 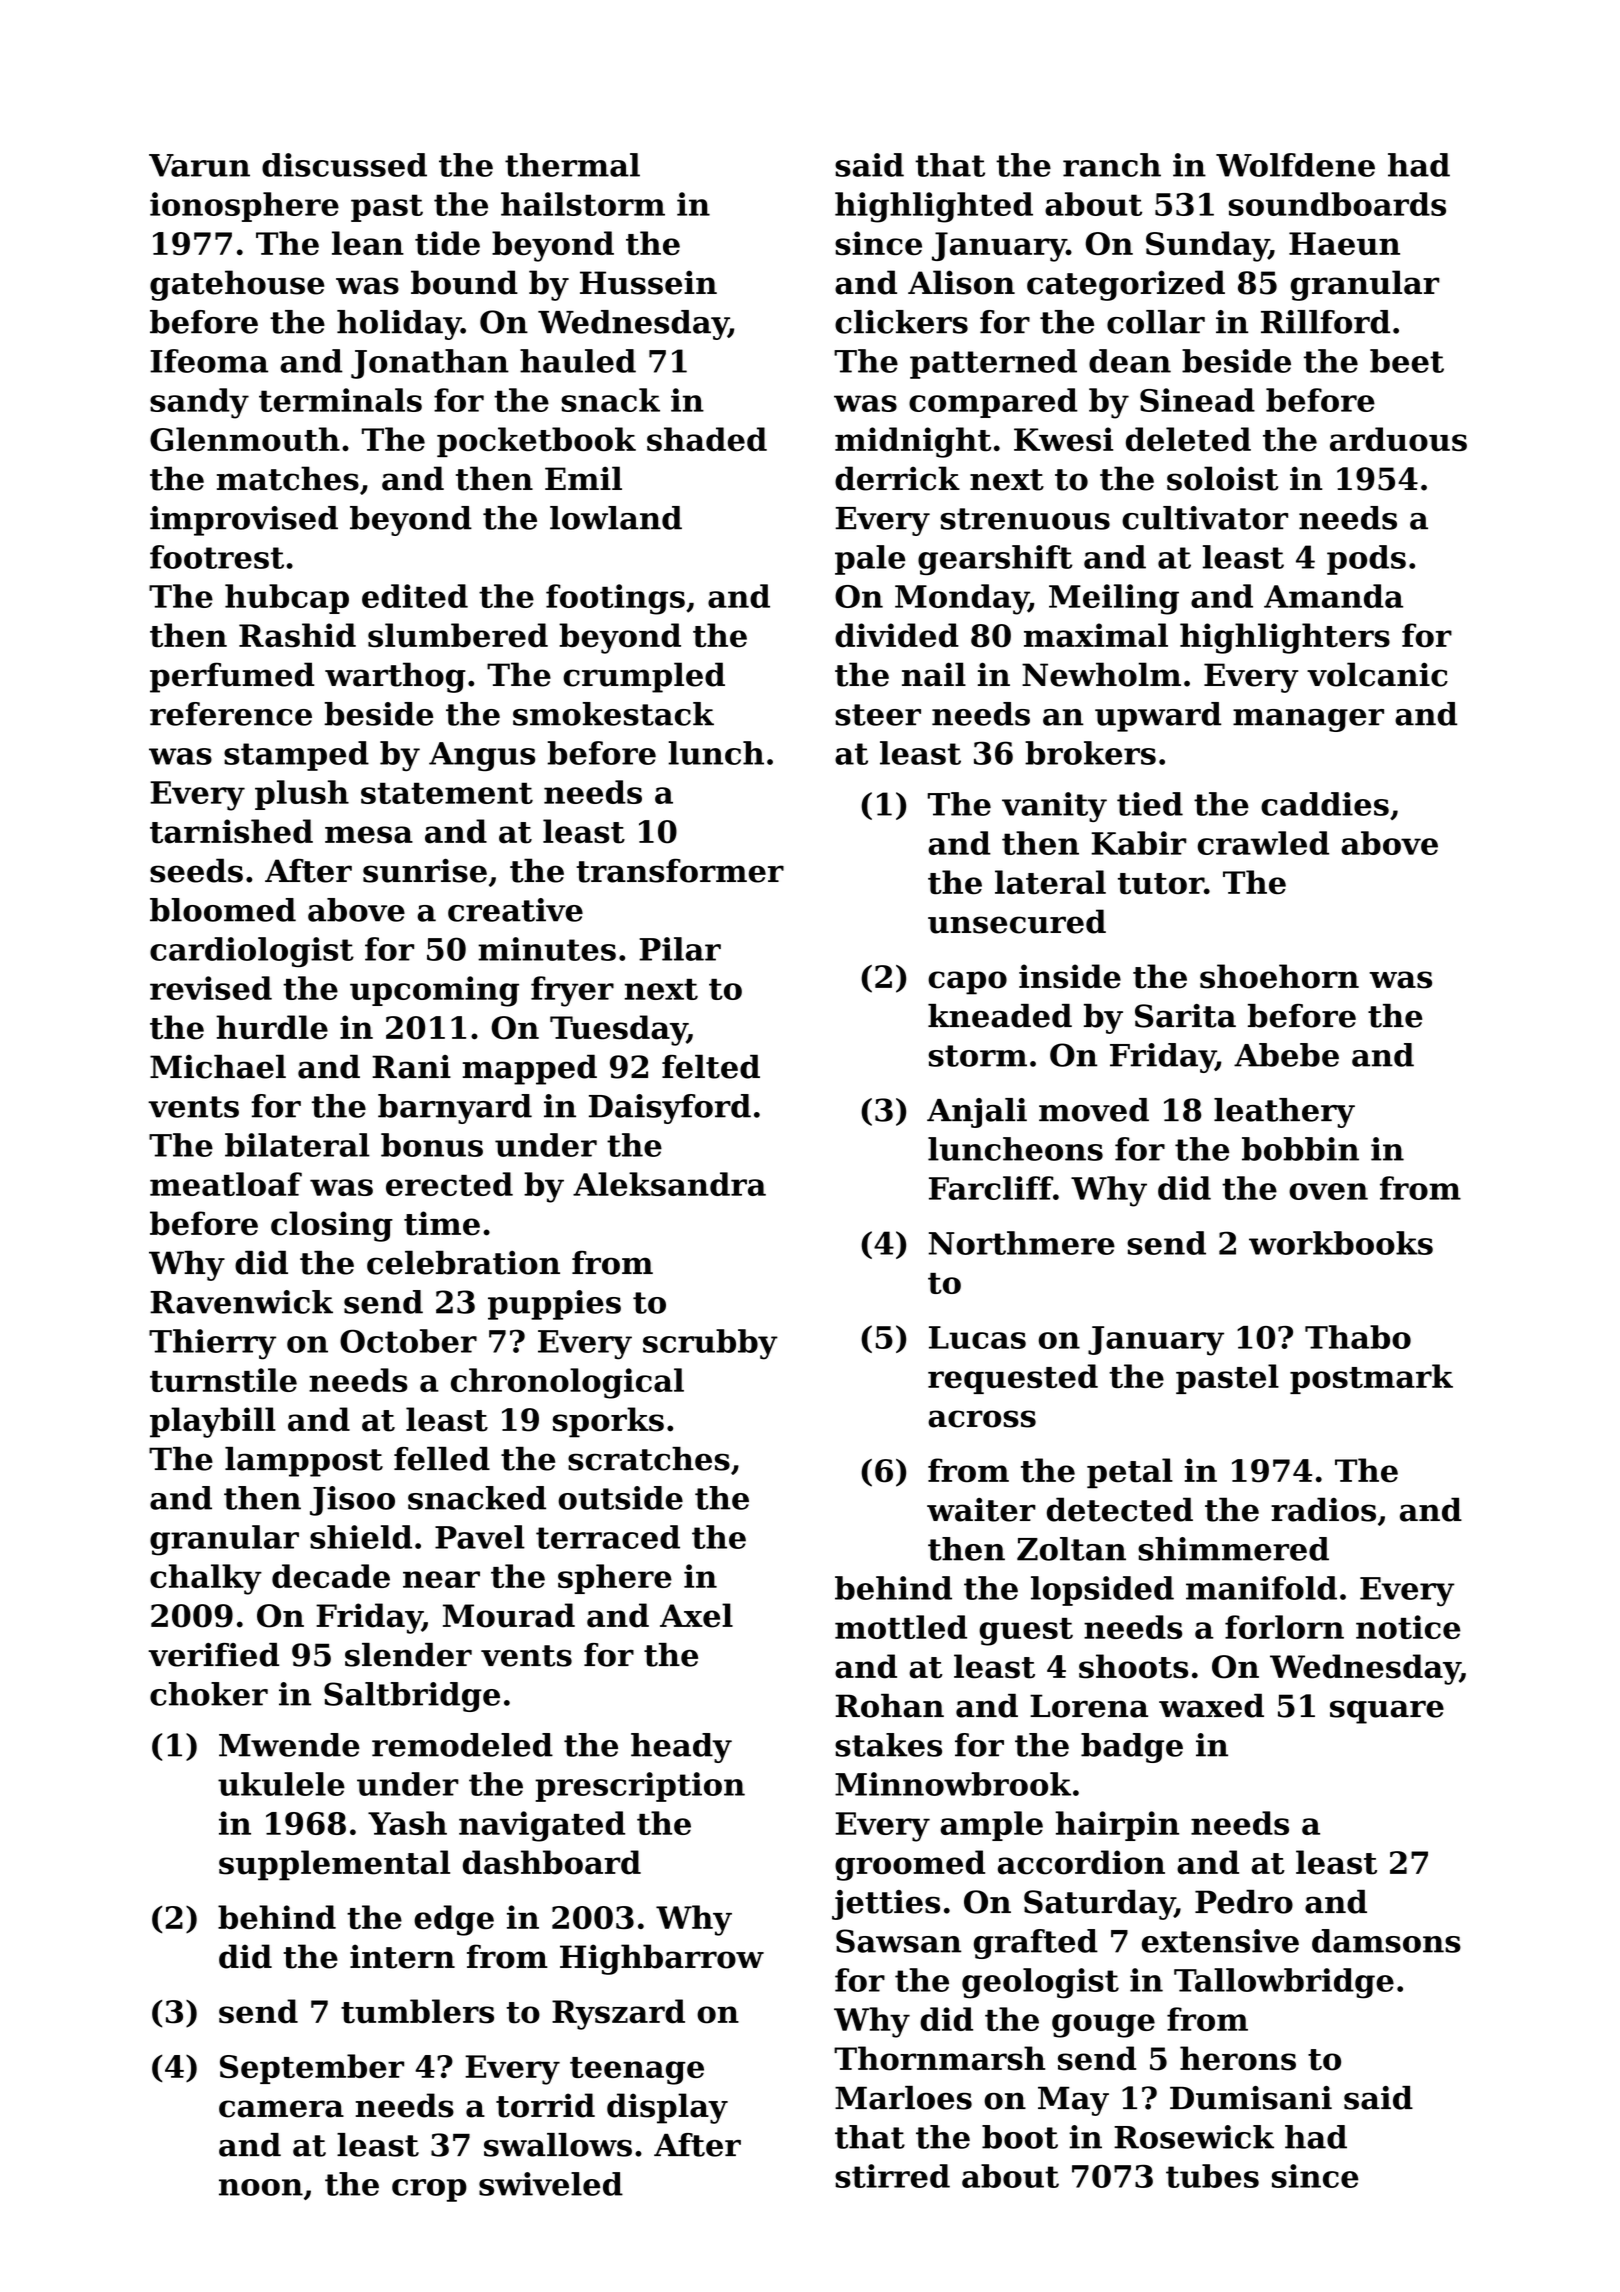 What do you see at coordinates (340, 400) in the screenshot?
I see `terminals` at bounding box center [340, 400].
